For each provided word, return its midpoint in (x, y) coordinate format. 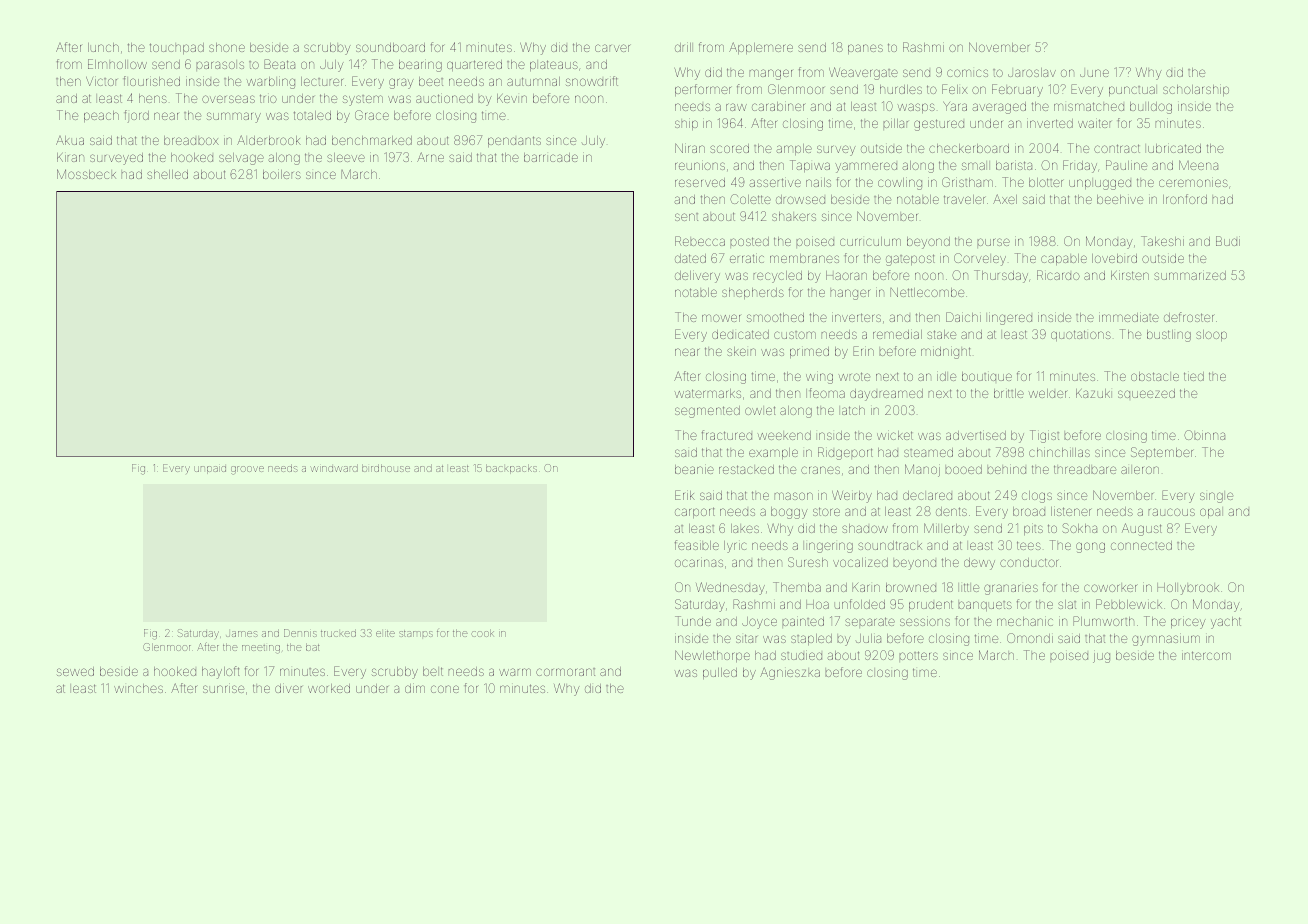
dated (690, 258)
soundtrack (890, 545)
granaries (1011, 589)
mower (721, 318)
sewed (75, 671)
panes (865, 49)
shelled (167, 174)
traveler (964, 199)
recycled (778, 277)
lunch (103, 47)
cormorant (565, 672)
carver (612, 48)
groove (247, 470)
